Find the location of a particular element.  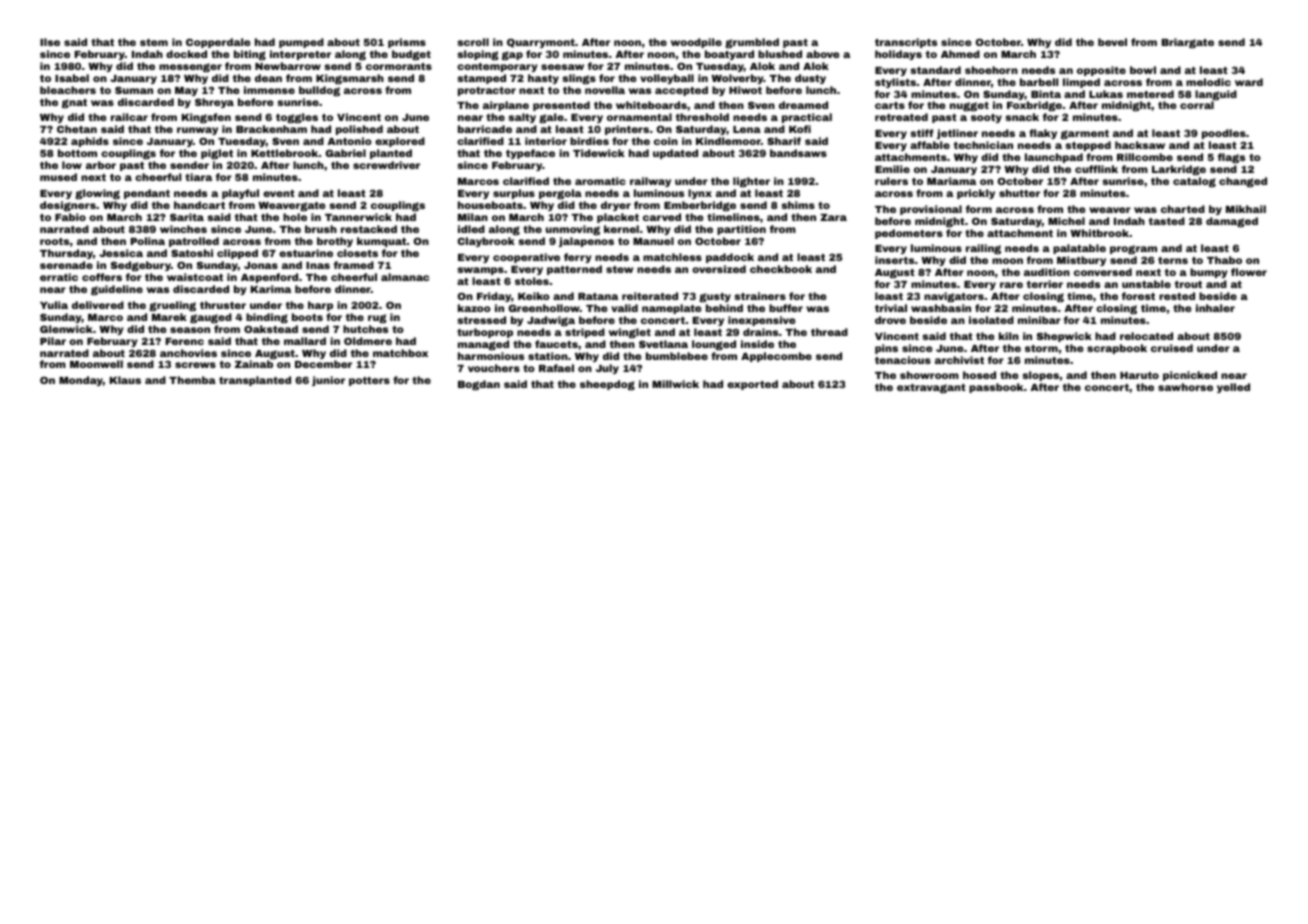

messenger is located at coordinates (190, 67).
